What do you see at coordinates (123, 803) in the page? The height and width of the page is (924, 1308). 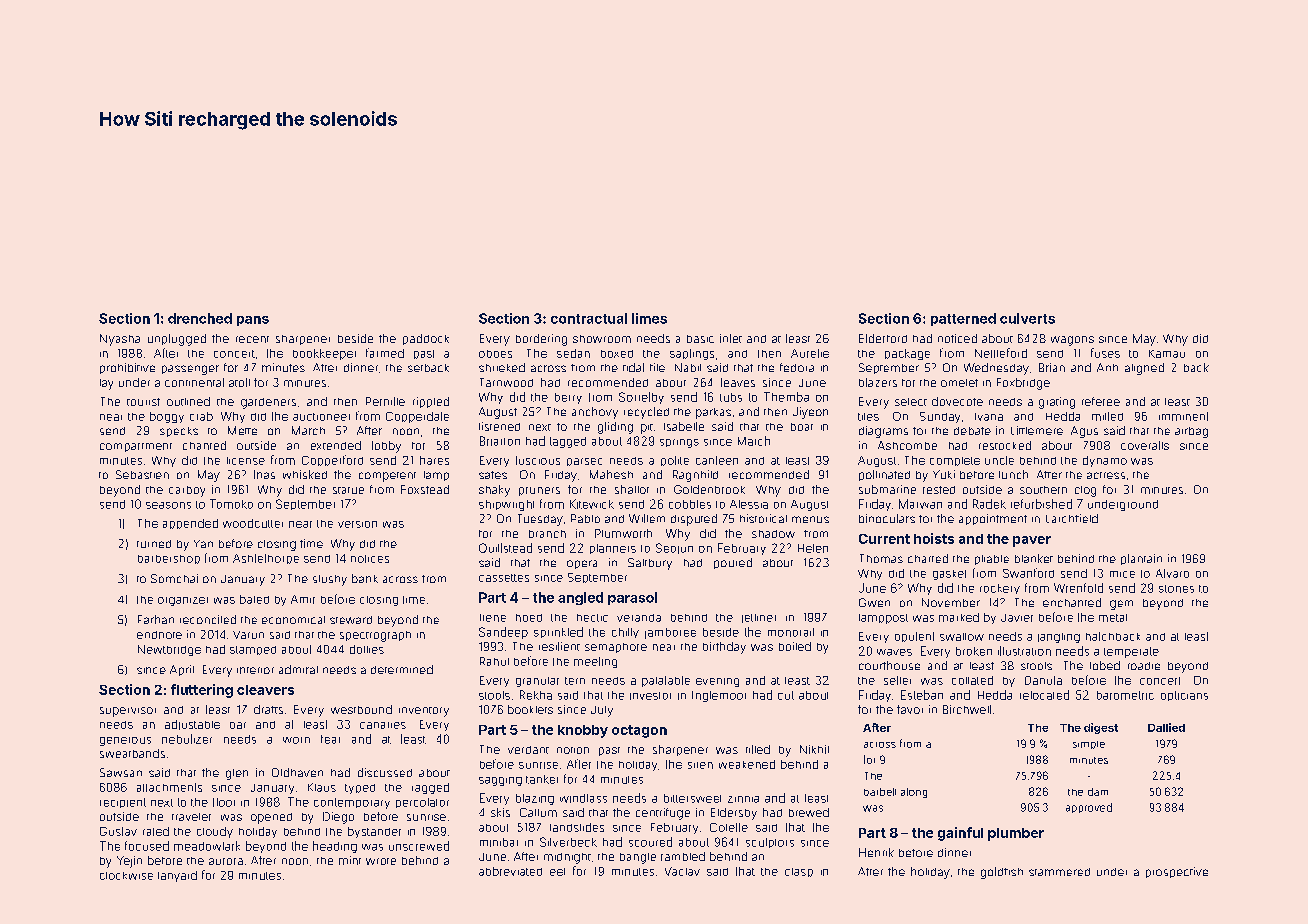 I see `recipient` at bounding box center [123, 803].
